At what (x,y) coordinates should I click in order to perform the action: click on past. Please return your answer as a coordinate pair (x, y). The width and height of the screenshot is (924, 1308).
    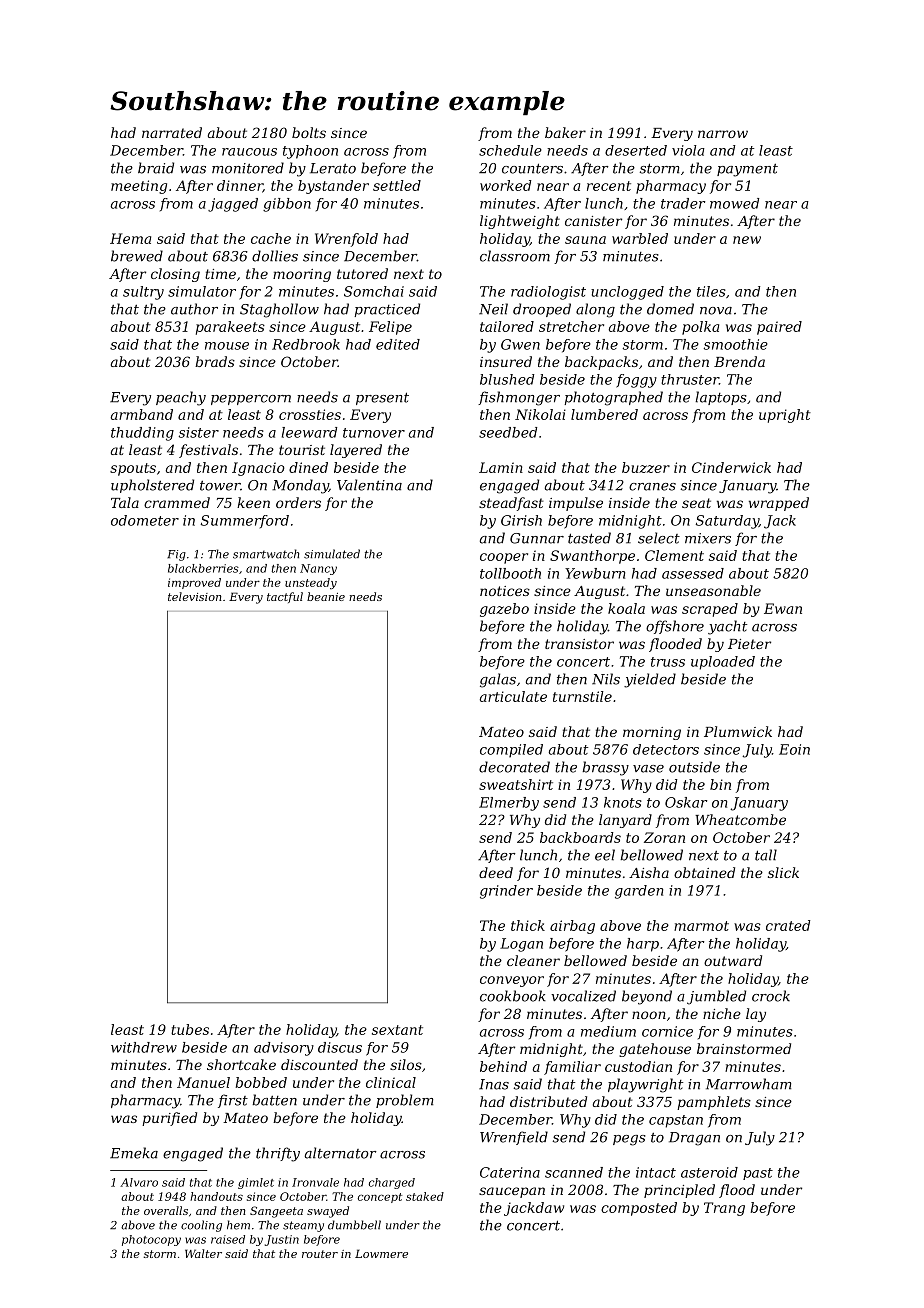
    Looking at the image, I should click on (758, 1174).
